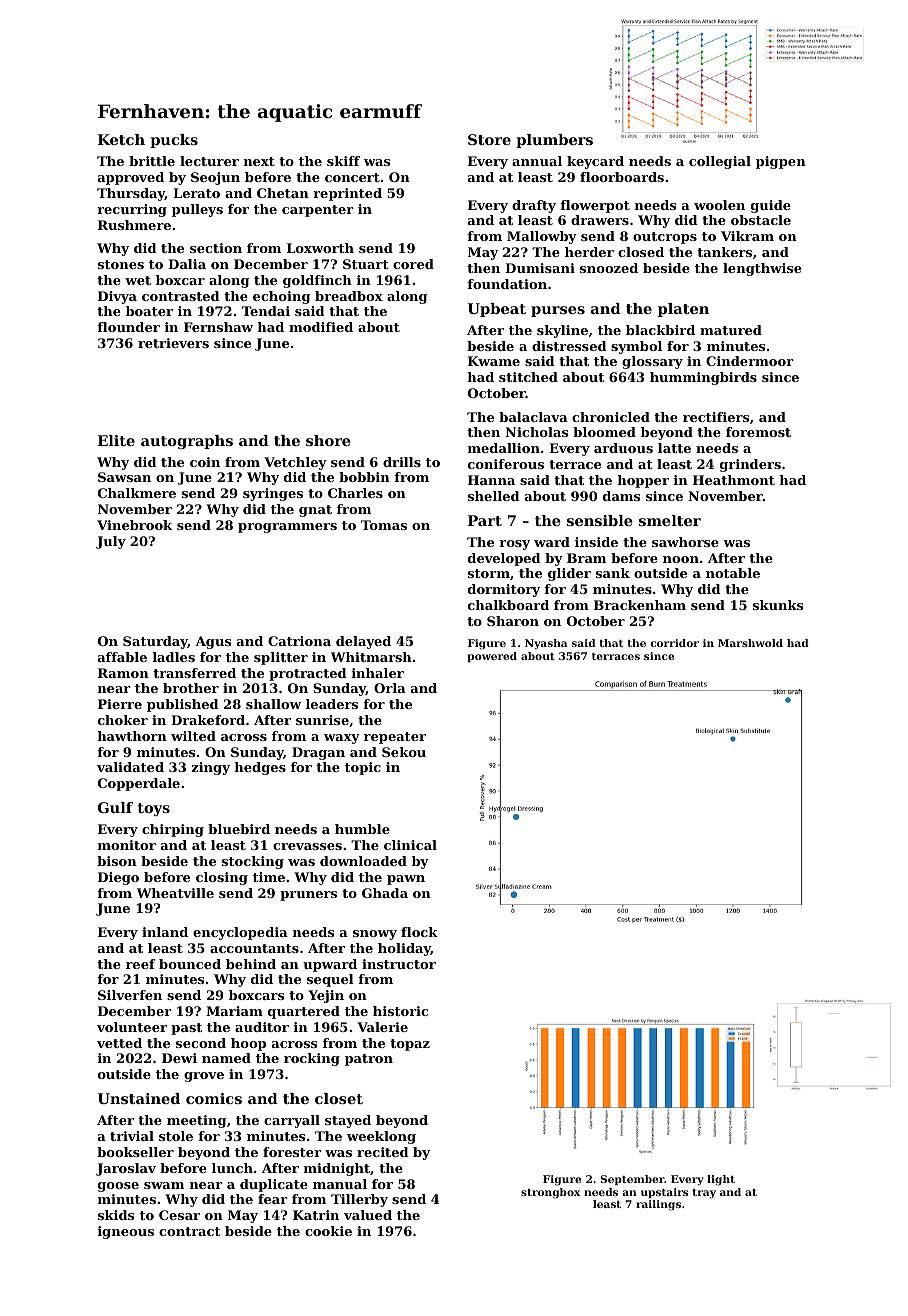  I want to click on Fernshaw, so click(218, 327).
